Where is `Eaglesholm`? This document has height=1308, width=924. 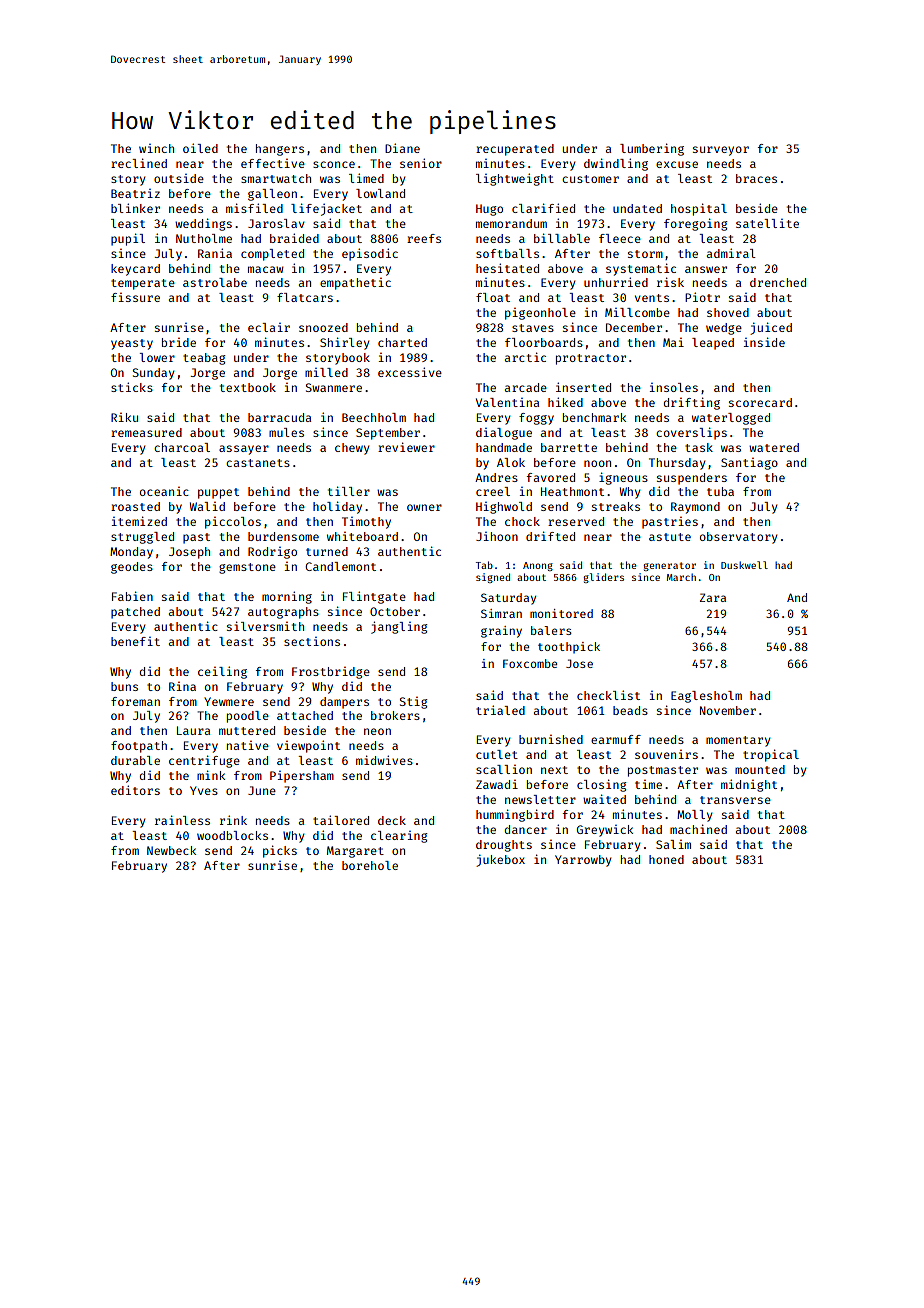
Eaglesholm is located at coordinates (706, 697).
